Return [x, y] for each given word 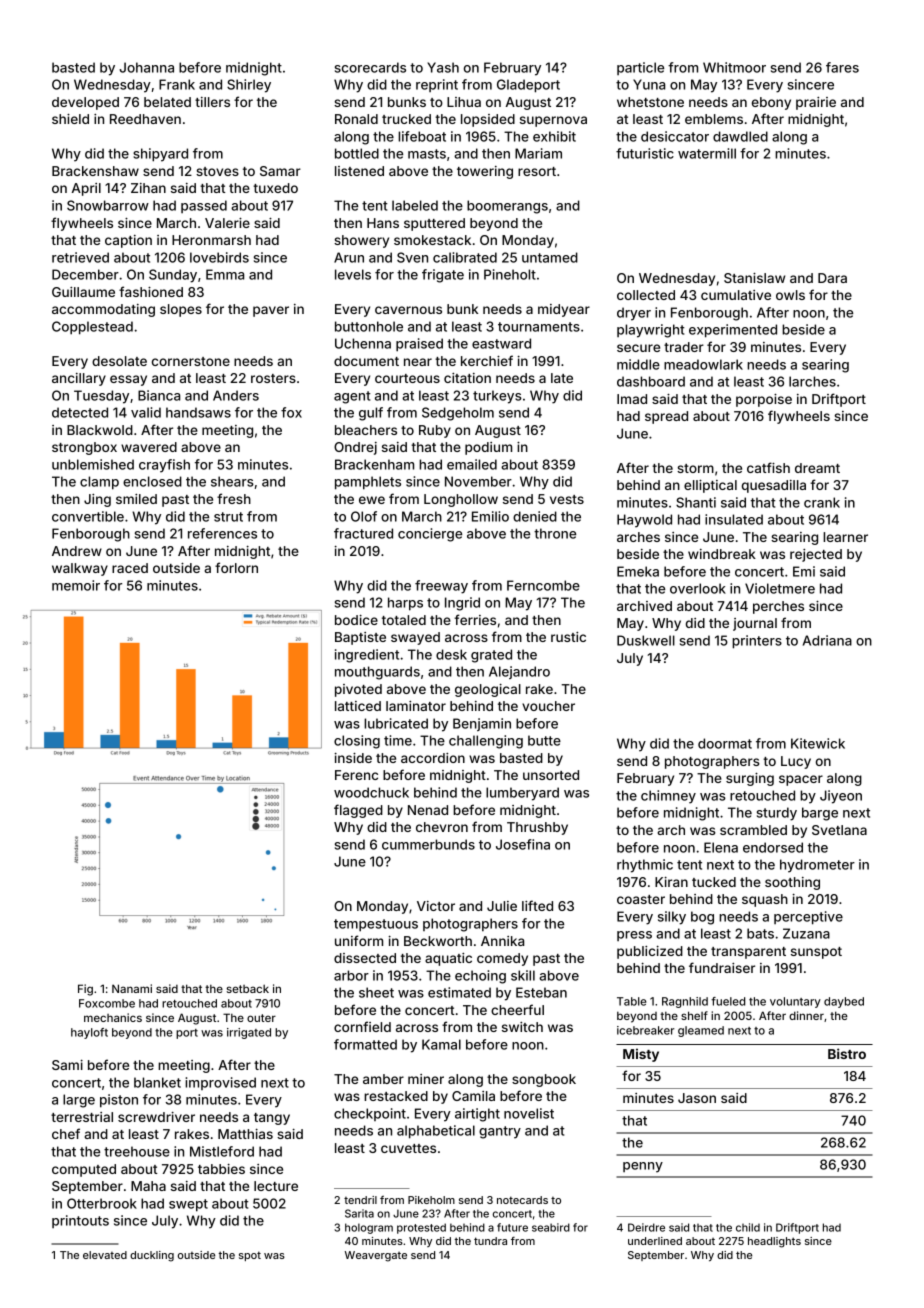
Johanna [146, 67]
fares [842, 67]
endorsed [773, 847]
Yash [443, 67]
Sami [67, 1065]
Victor [436, 906]
